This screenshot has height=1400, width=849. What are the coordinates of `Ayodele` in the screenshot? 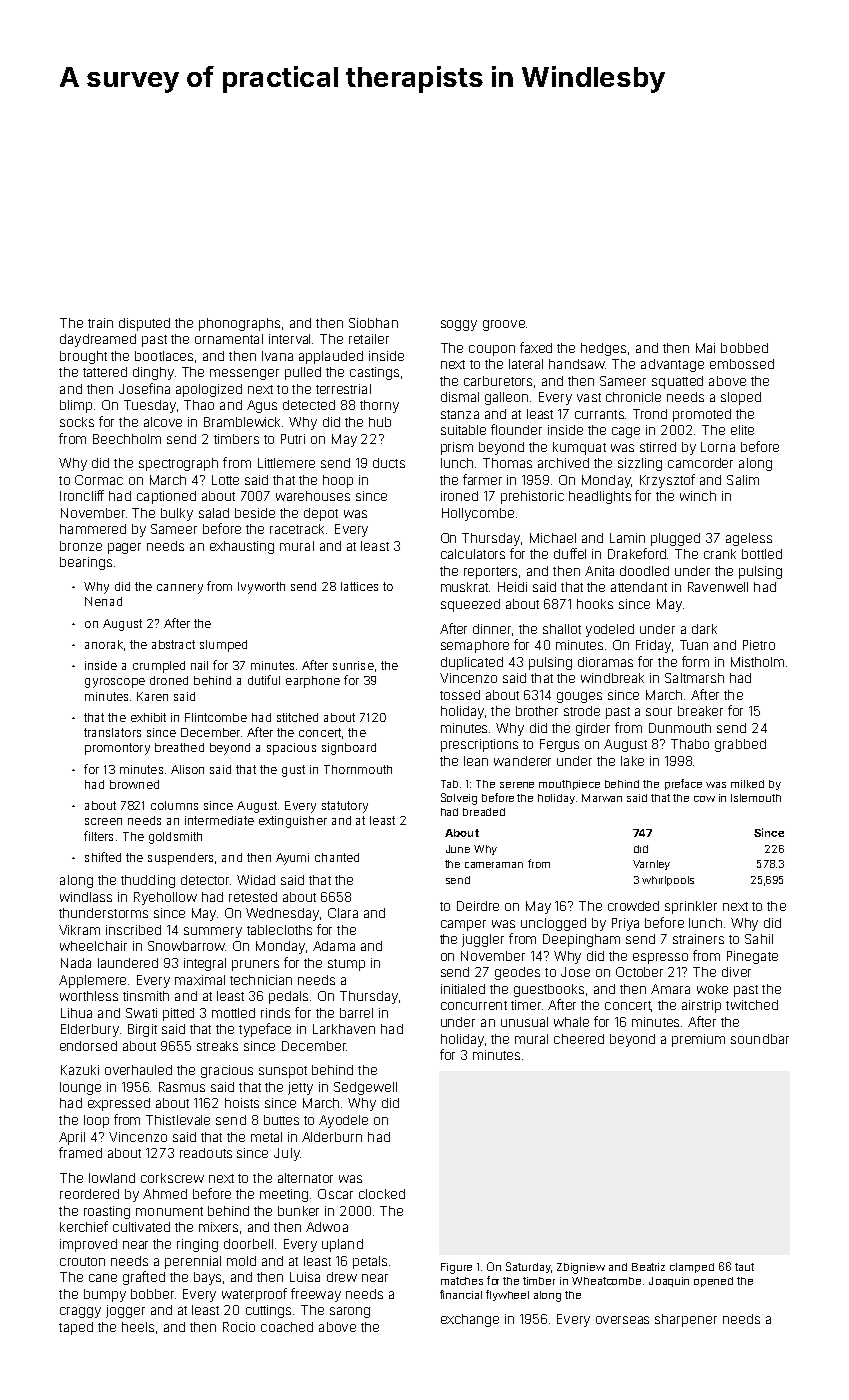 It's located at (343, 1121).
